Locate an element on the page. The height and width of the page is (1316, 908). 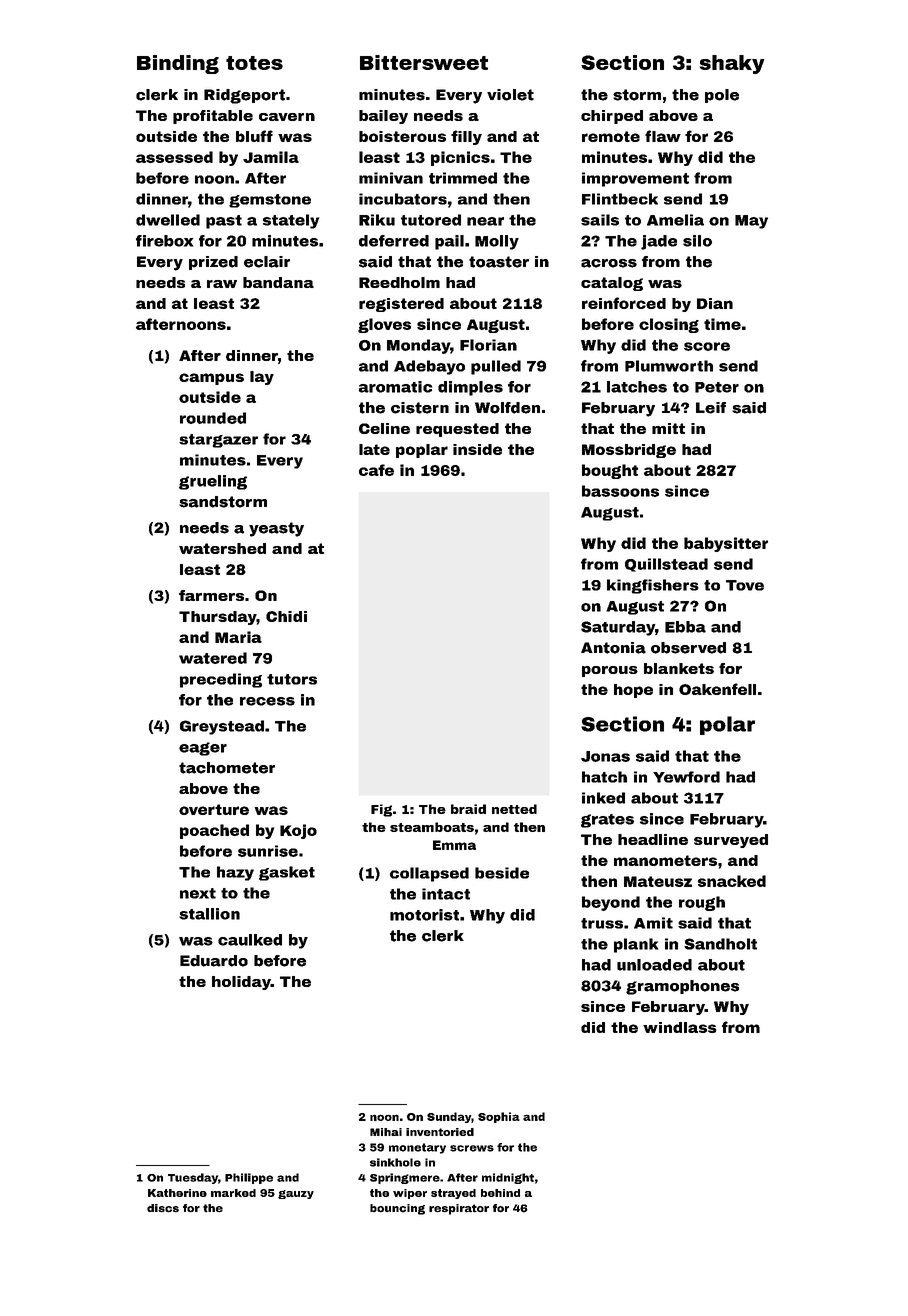
totes is located at coordinates (254, 63).
